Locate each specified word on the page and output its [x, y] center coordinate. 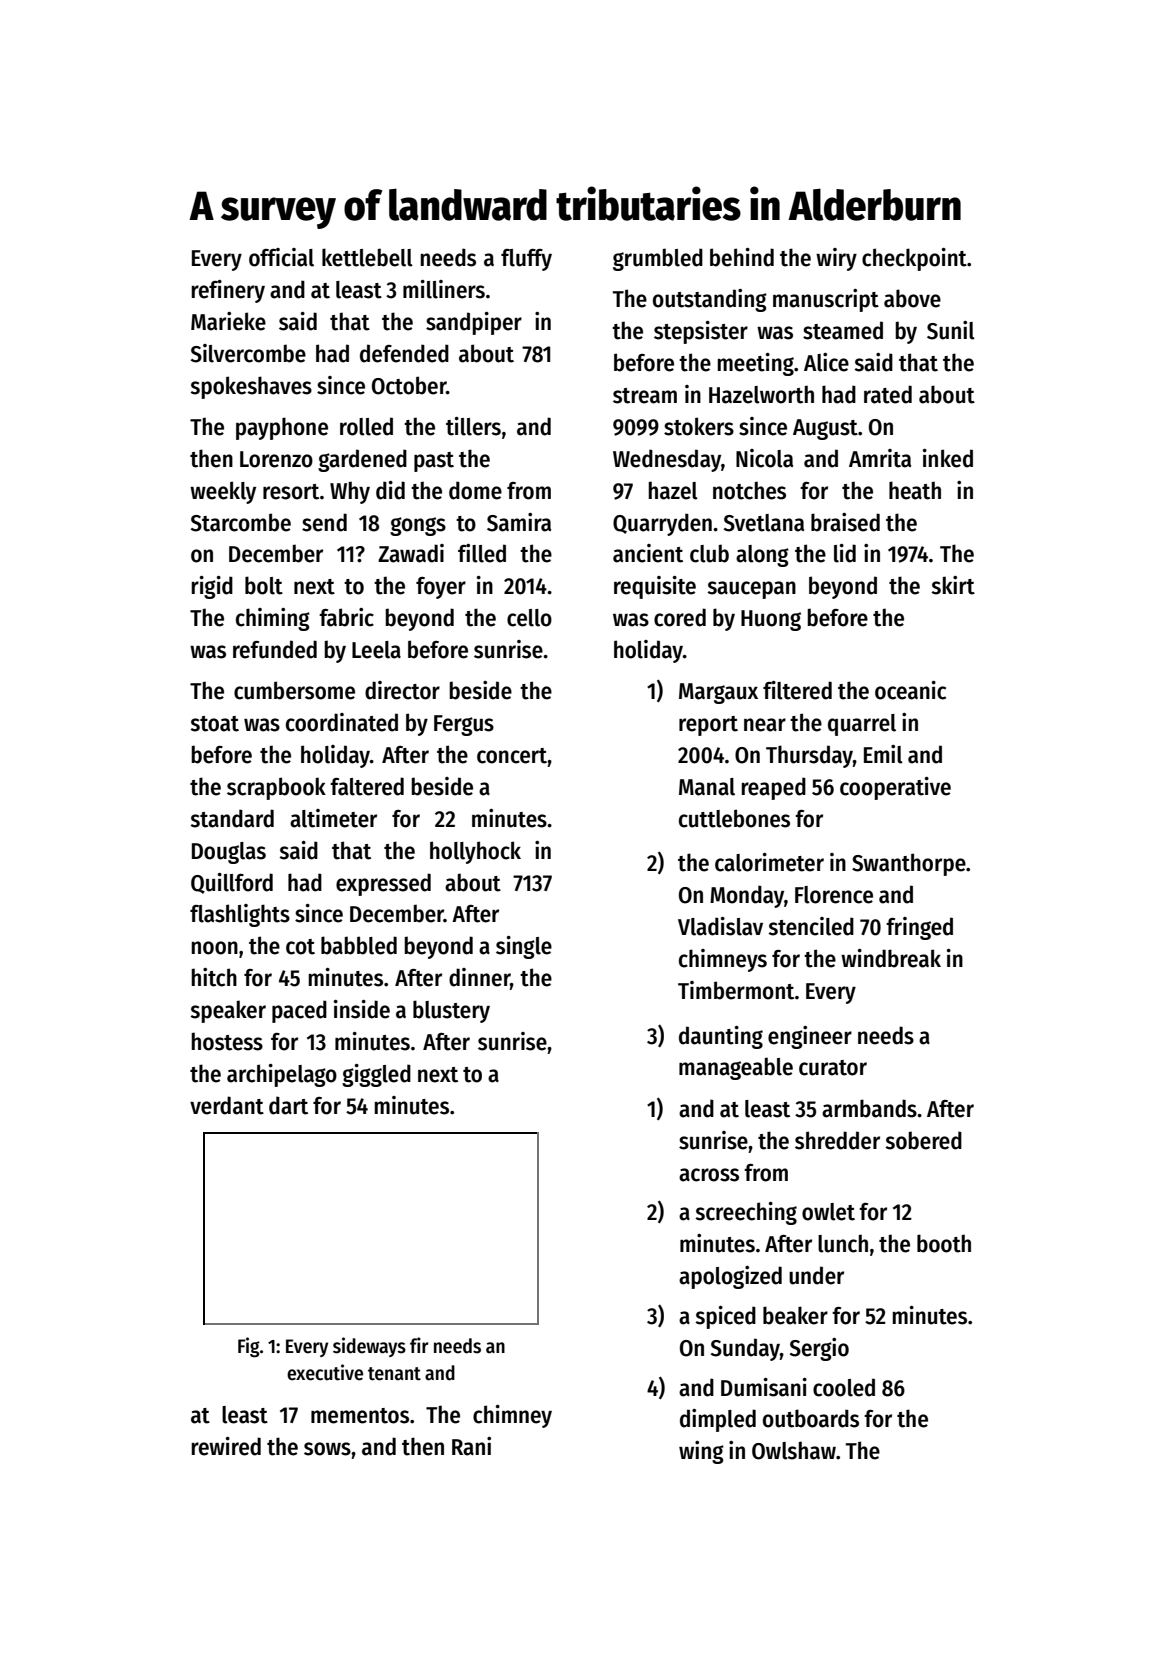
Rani [471, 1446]
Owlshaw [794, 1450]
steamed [843, 330]
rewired [226, 1446]
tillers [473, 426]
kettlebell [367, 257]
